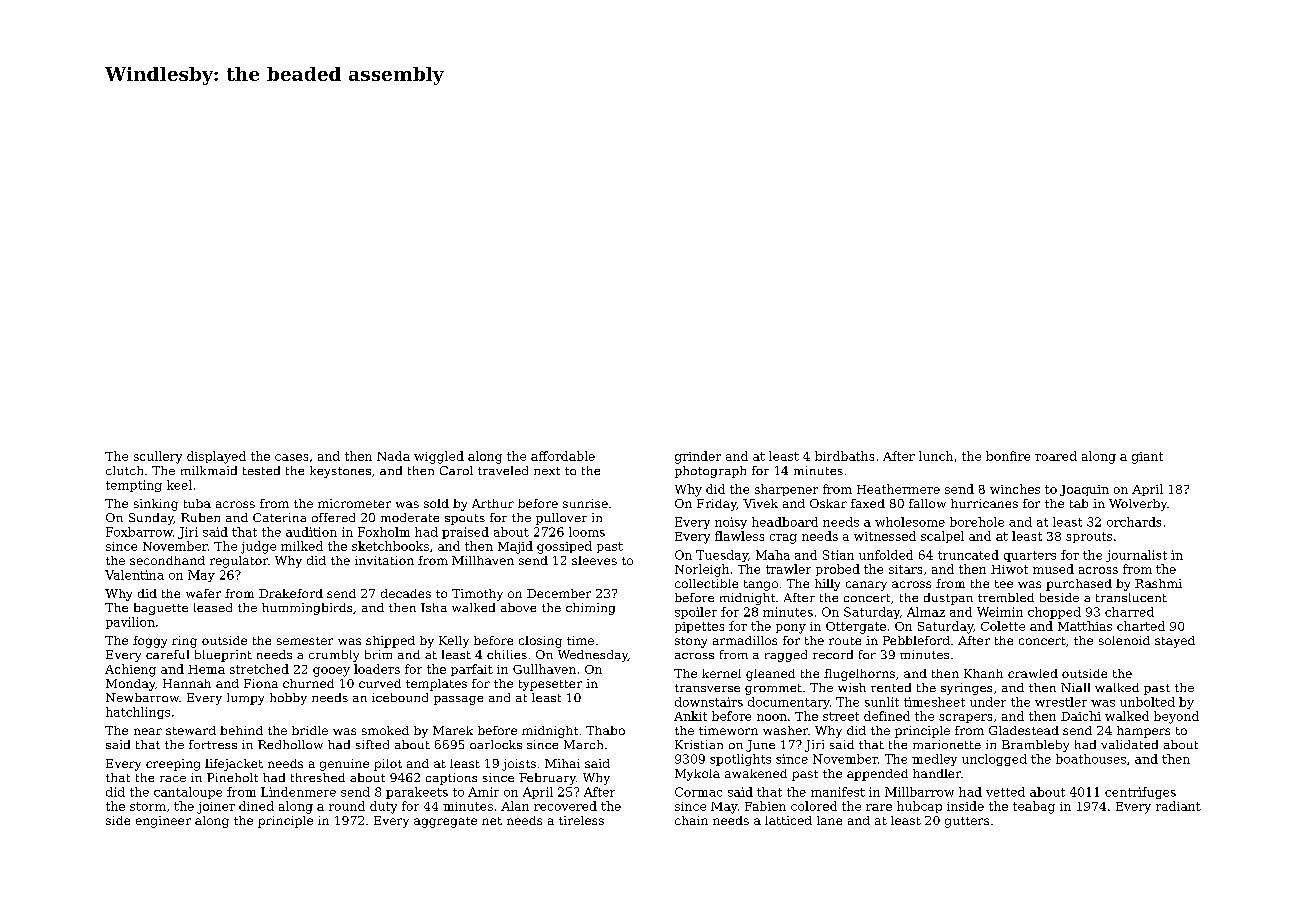 This page has height=924, width=1308. Describe the element at coordinates (926, 612) in the page. I see `Almaz` at that location.
